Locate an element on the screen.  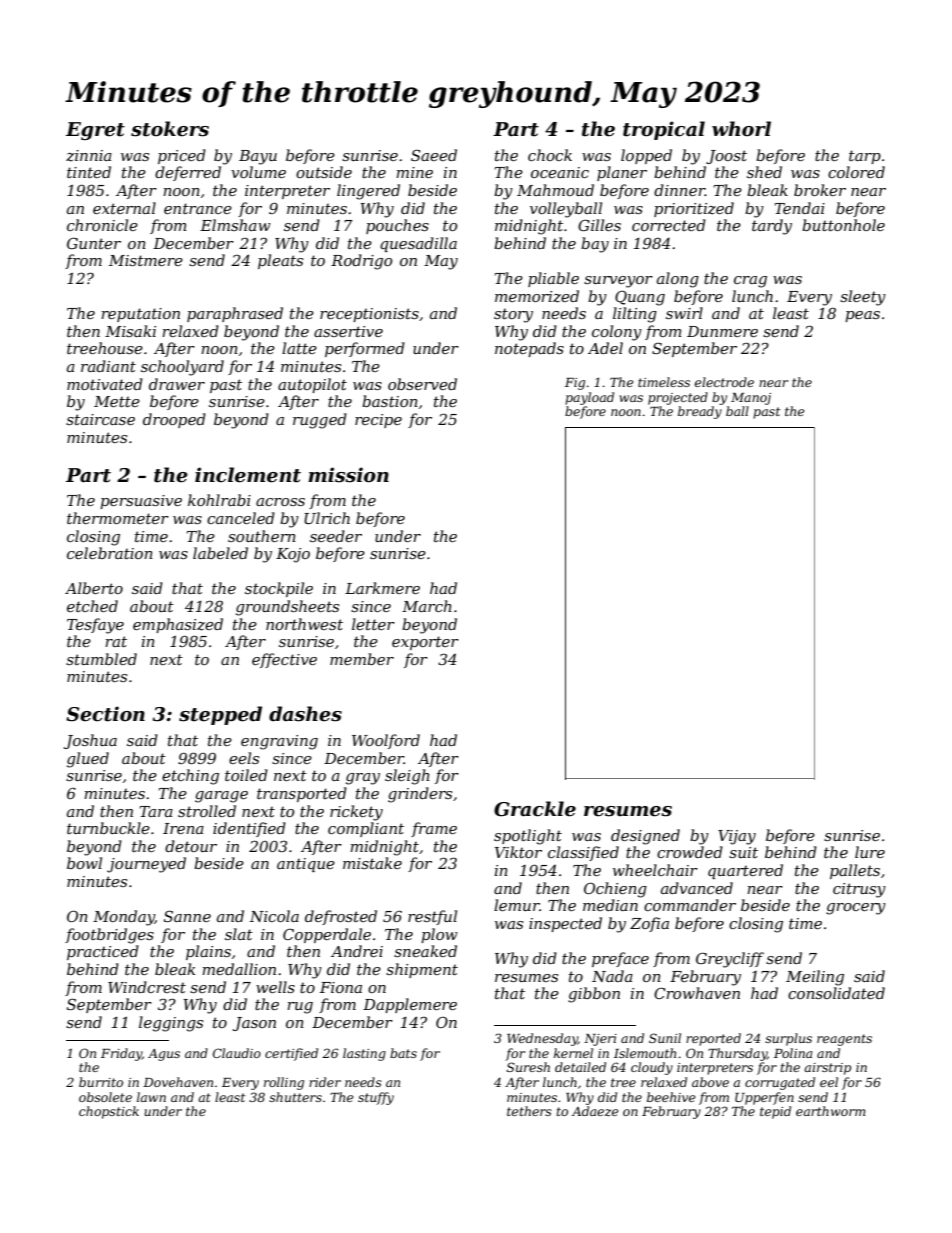
spotlight is located at coordinates (528, 837).
